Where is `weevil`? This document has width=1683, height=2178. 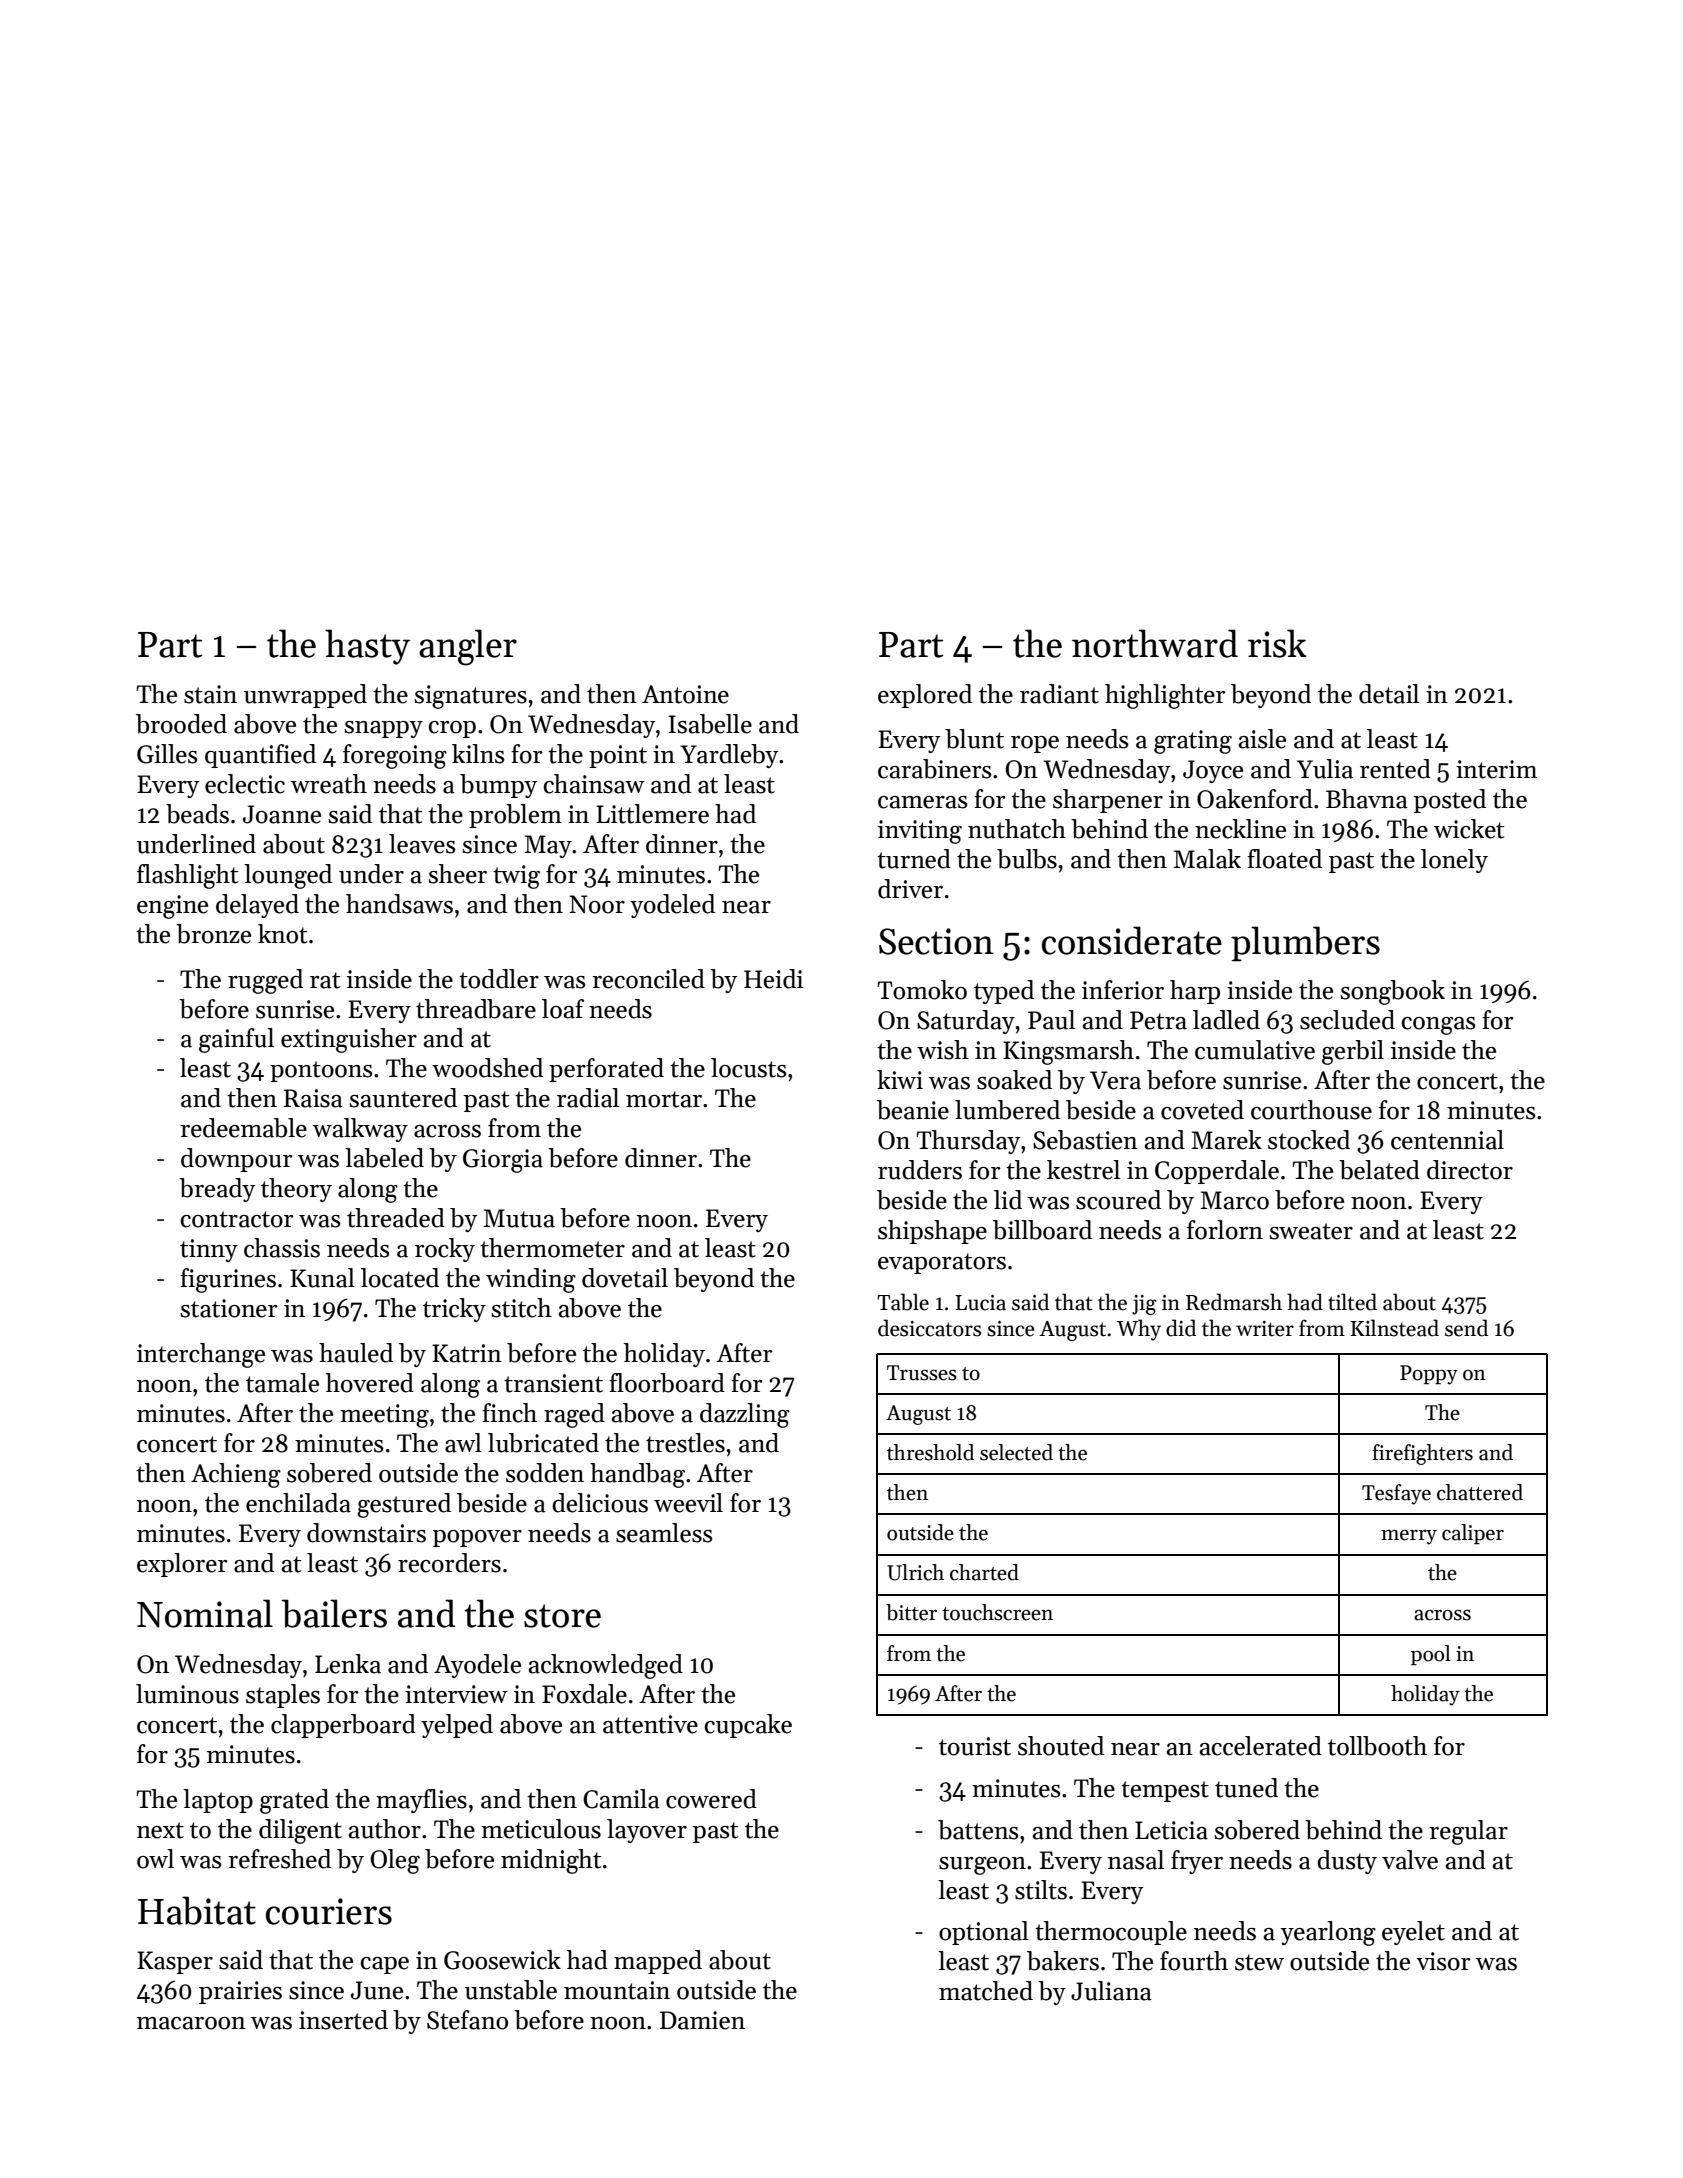 weevil is located at coordinates (688, 1503).
